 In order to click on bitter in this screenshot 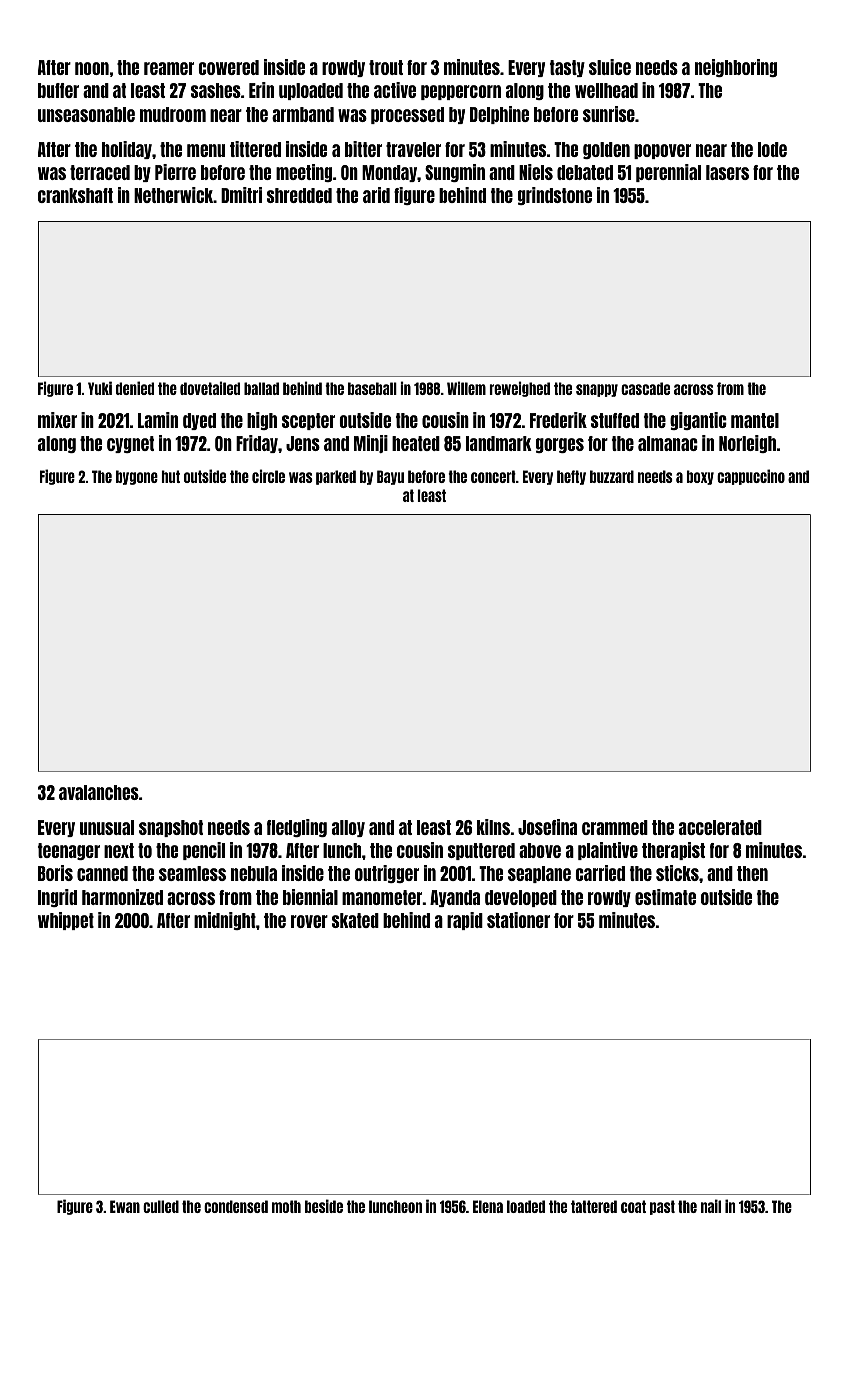, I will do `click(363, 149)`.
